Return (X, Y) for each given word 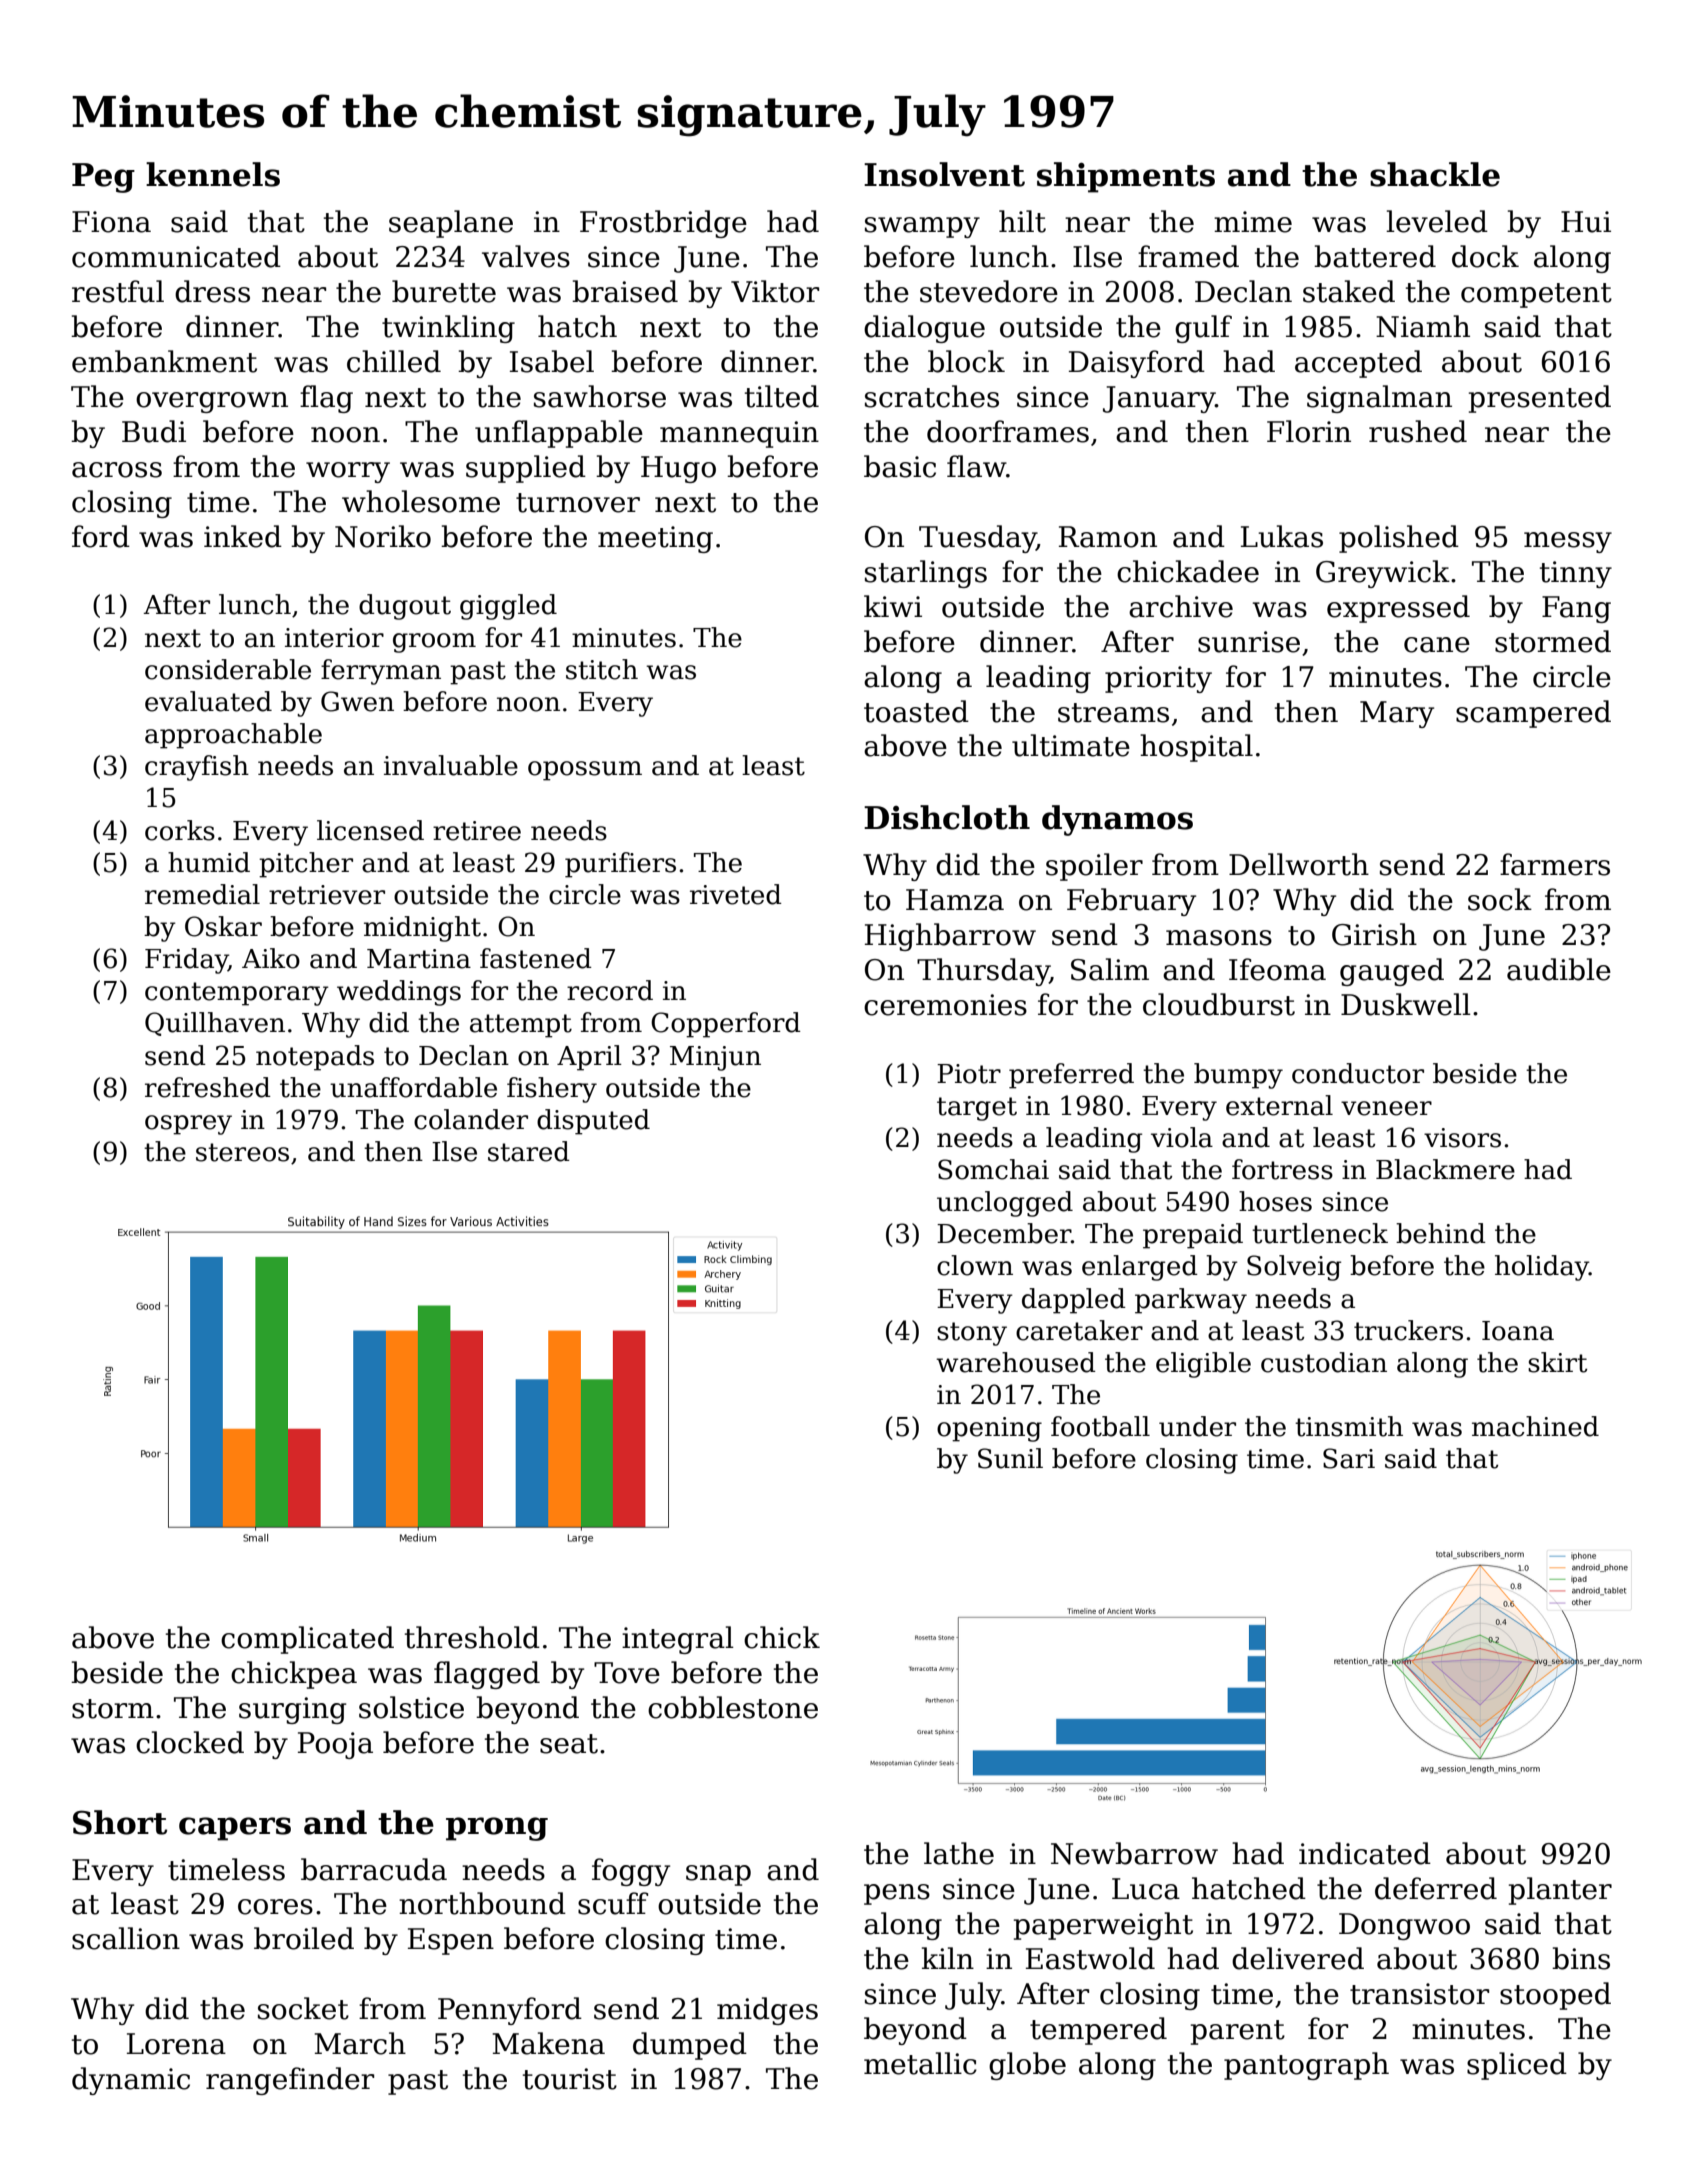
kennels (213, 174)
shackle (1435, 174)
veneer (1386, 1108)
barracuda (374, 1869)
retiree (477, 831)
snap (718, 1875)
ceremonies (945, 1005)
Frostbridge (663, 224)
